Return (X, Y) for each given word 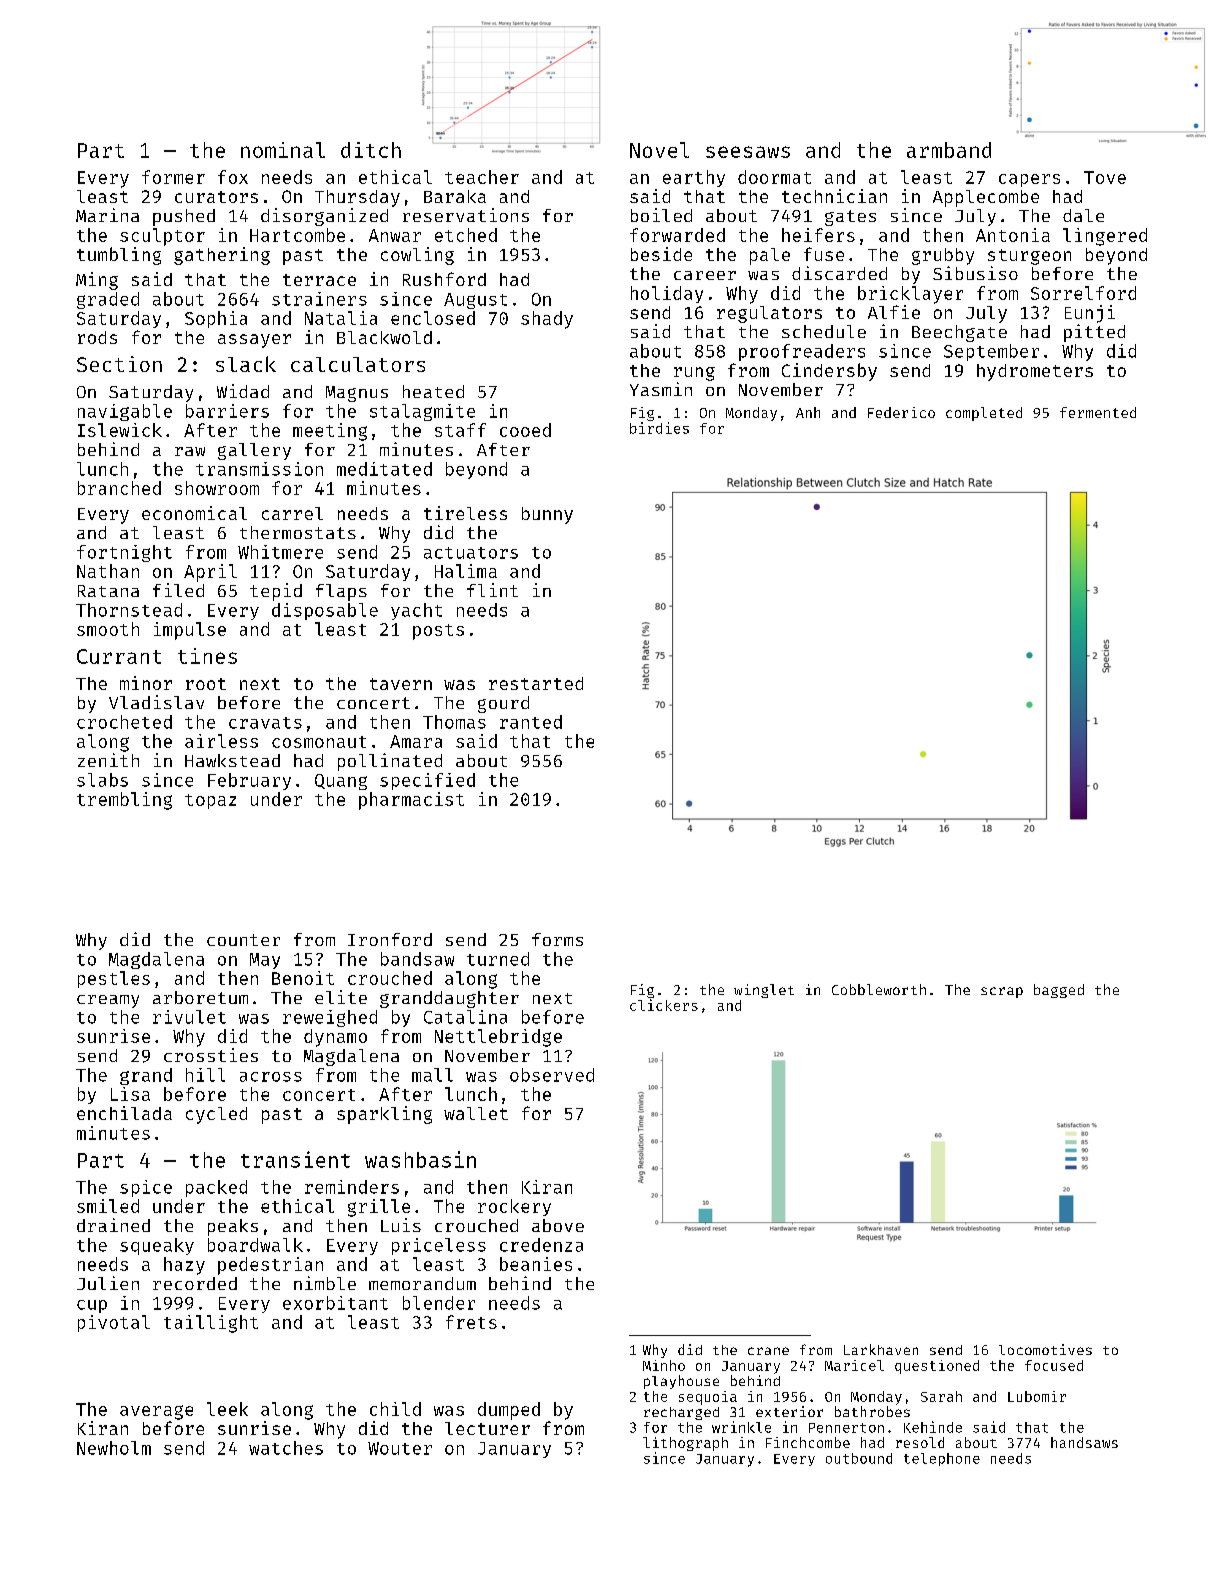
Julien (108, 1283)
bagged (1059, 991)
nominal (283, 150)
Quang (341, 782)
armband (949, 150)
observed (552, 1075)
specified (427, 781)
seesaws (748, 152)
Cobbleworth (879, 989)
